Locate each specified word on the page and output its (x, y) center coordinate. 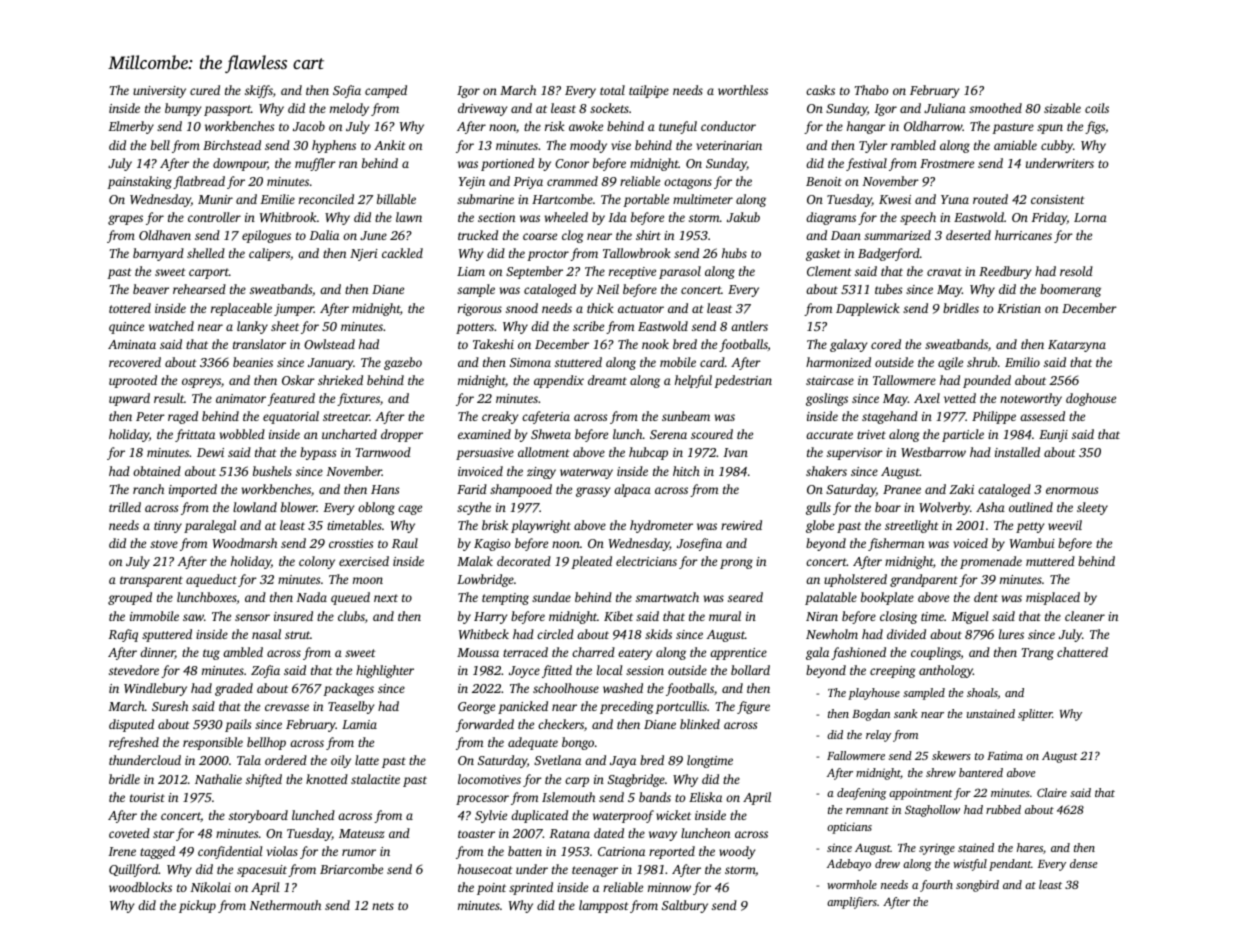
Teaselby (351, 707)
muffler (315, 164)
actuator (641, 309)
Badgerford (889, 254)
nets (383, 906)
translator (259, 344)
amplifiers (852, 903)
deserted (968, 235)
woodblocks (140, 887)
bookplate (887, 598)
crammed (572, 181)
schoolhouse (566, 688)
